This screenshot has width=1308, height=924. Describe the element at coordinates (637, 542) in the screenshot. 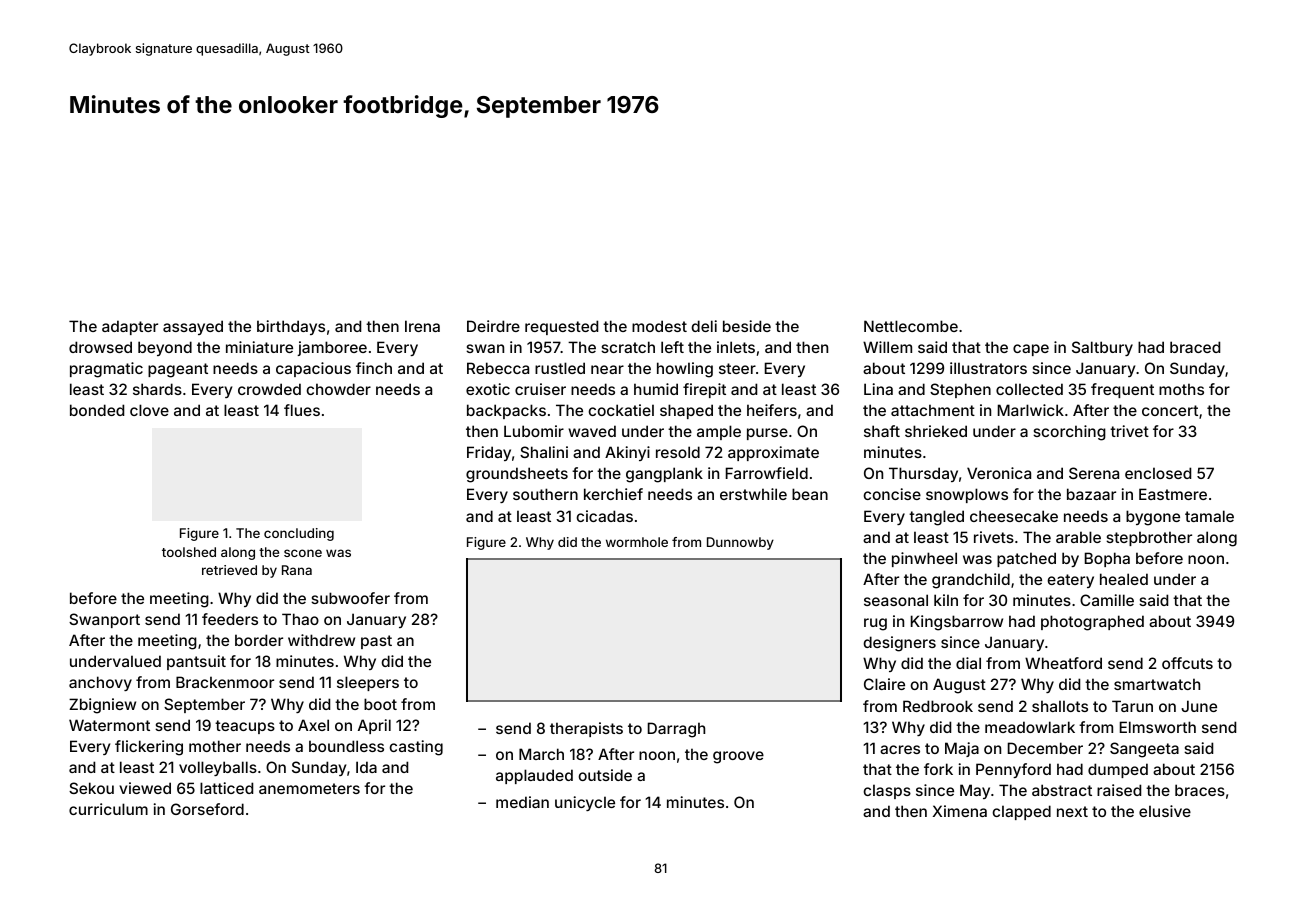

I see `wormhole` at that location.
